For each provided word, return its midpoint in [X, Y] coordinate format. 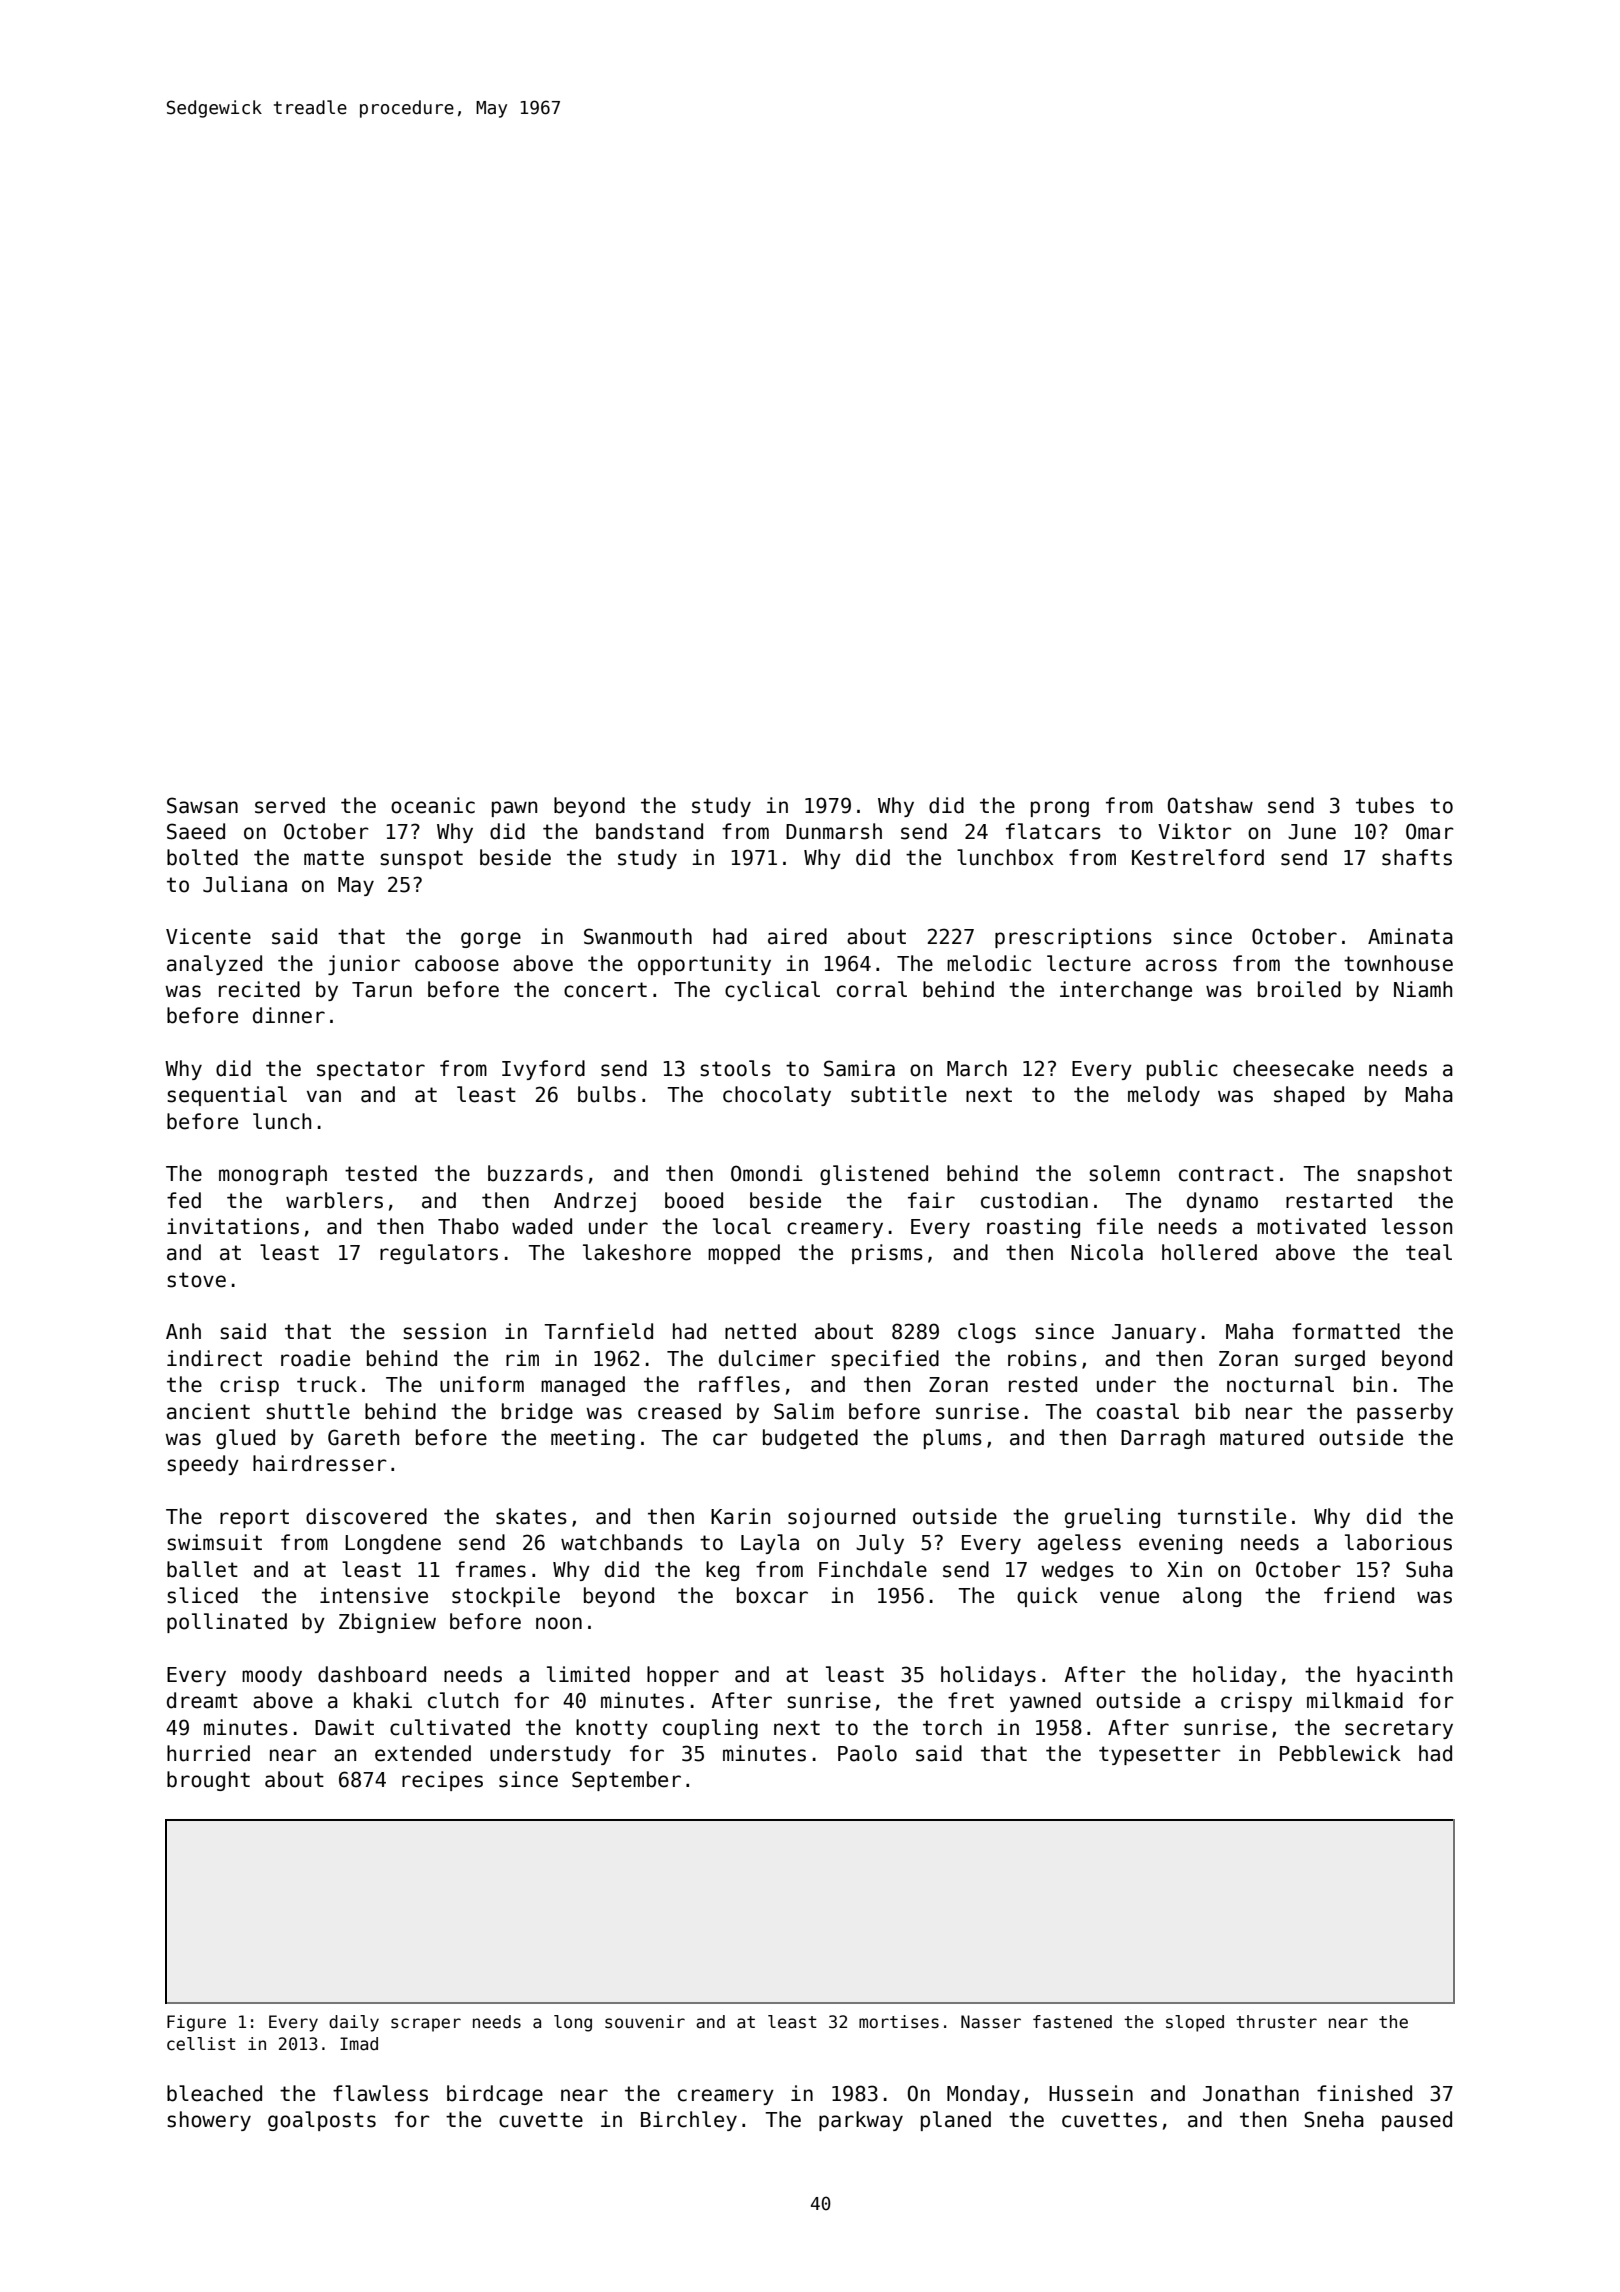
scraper [426, 2025]
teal [1429, 1252]
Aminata [1410, 936]
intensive [374, 1595]
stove [196, 1280]
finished [1364, 2093]
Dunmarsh [834, 831]
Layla [770, 1544]
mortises [899, 2022]
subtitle [899, 1094]
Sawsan [202, 805]
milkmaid [1355, 1700]
